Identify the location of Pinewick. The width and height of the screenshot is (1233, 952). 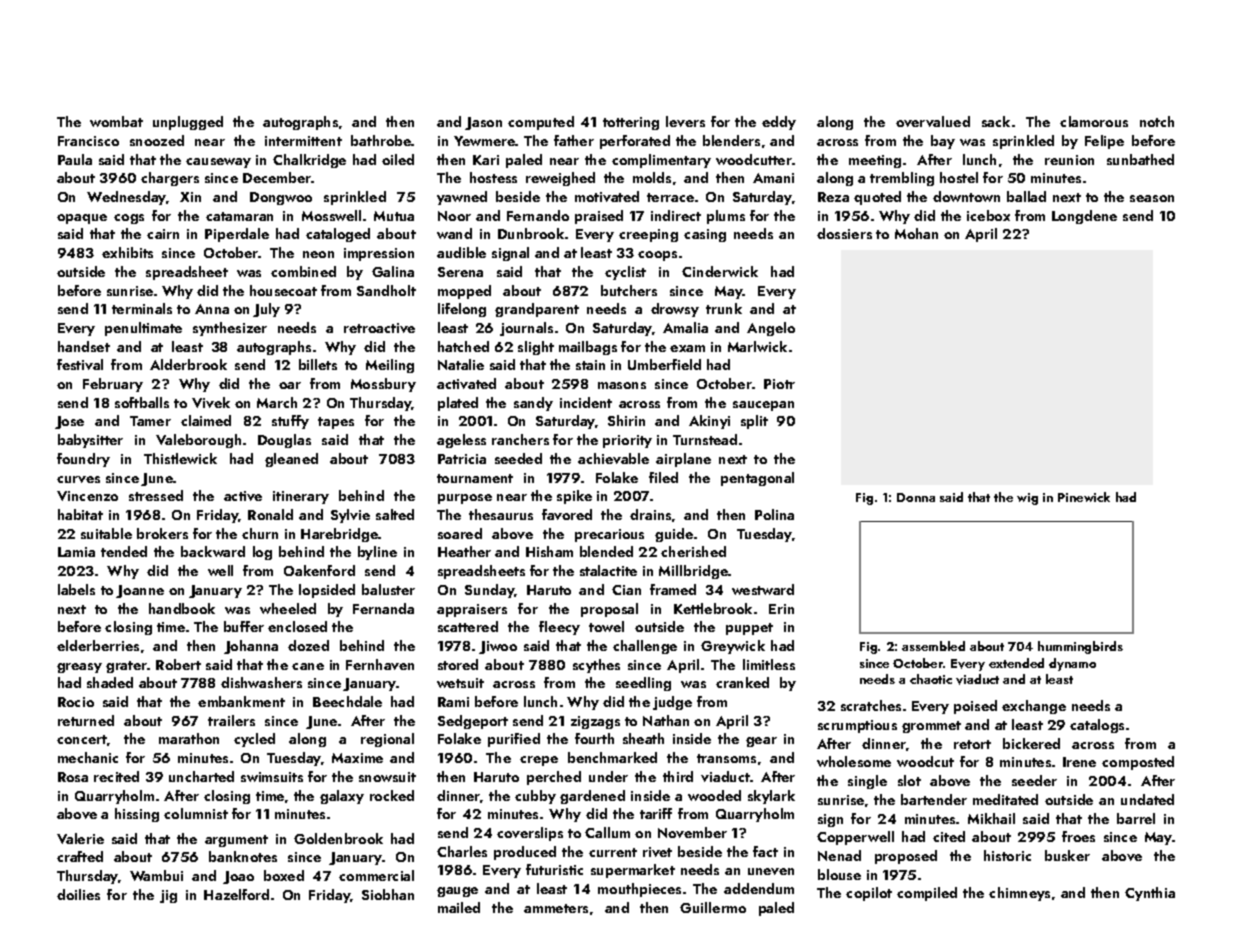
(1084, 497).
